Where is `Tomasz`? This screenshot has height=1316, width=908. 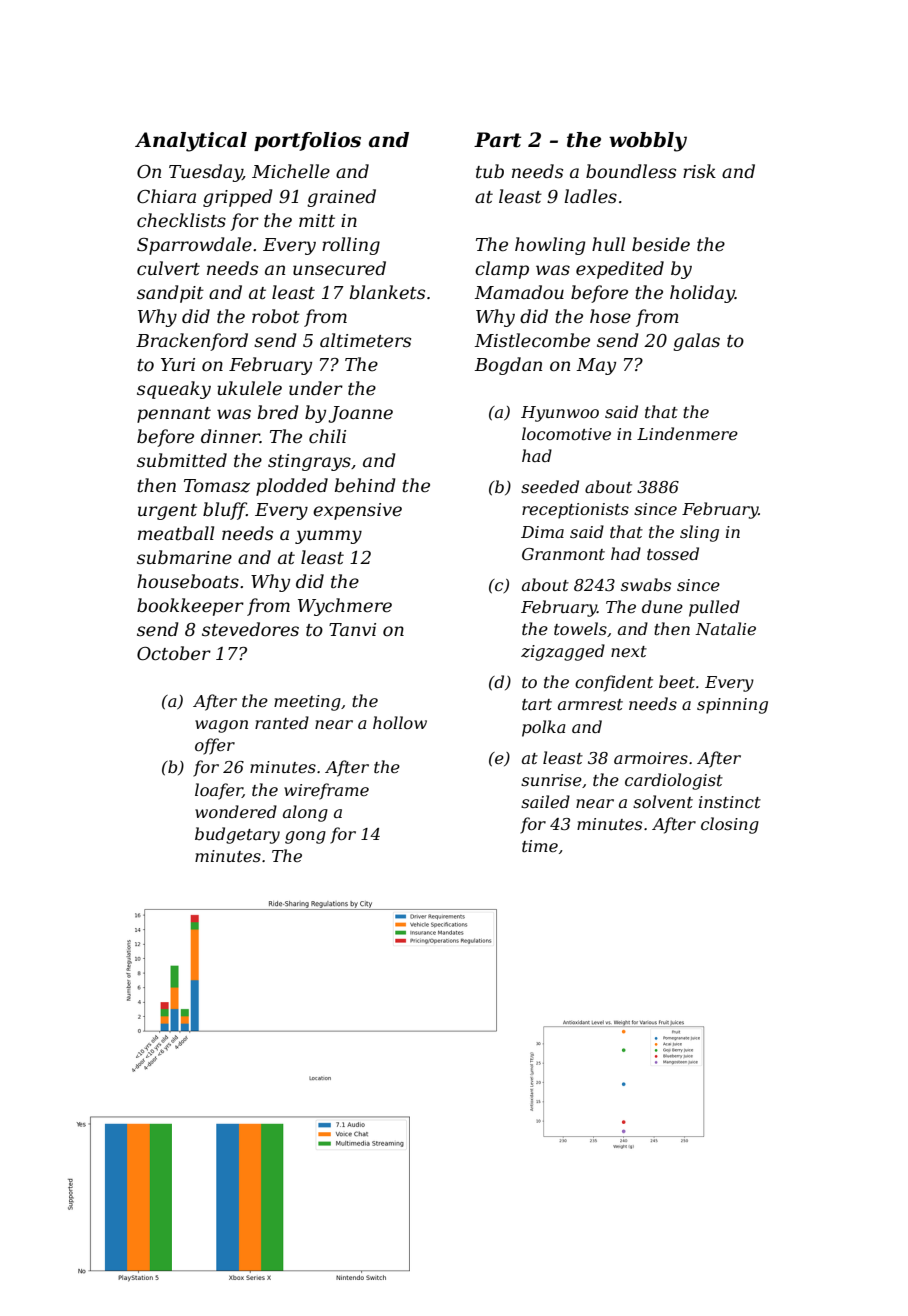 Tomasz is located at coordinates (217, 486).
